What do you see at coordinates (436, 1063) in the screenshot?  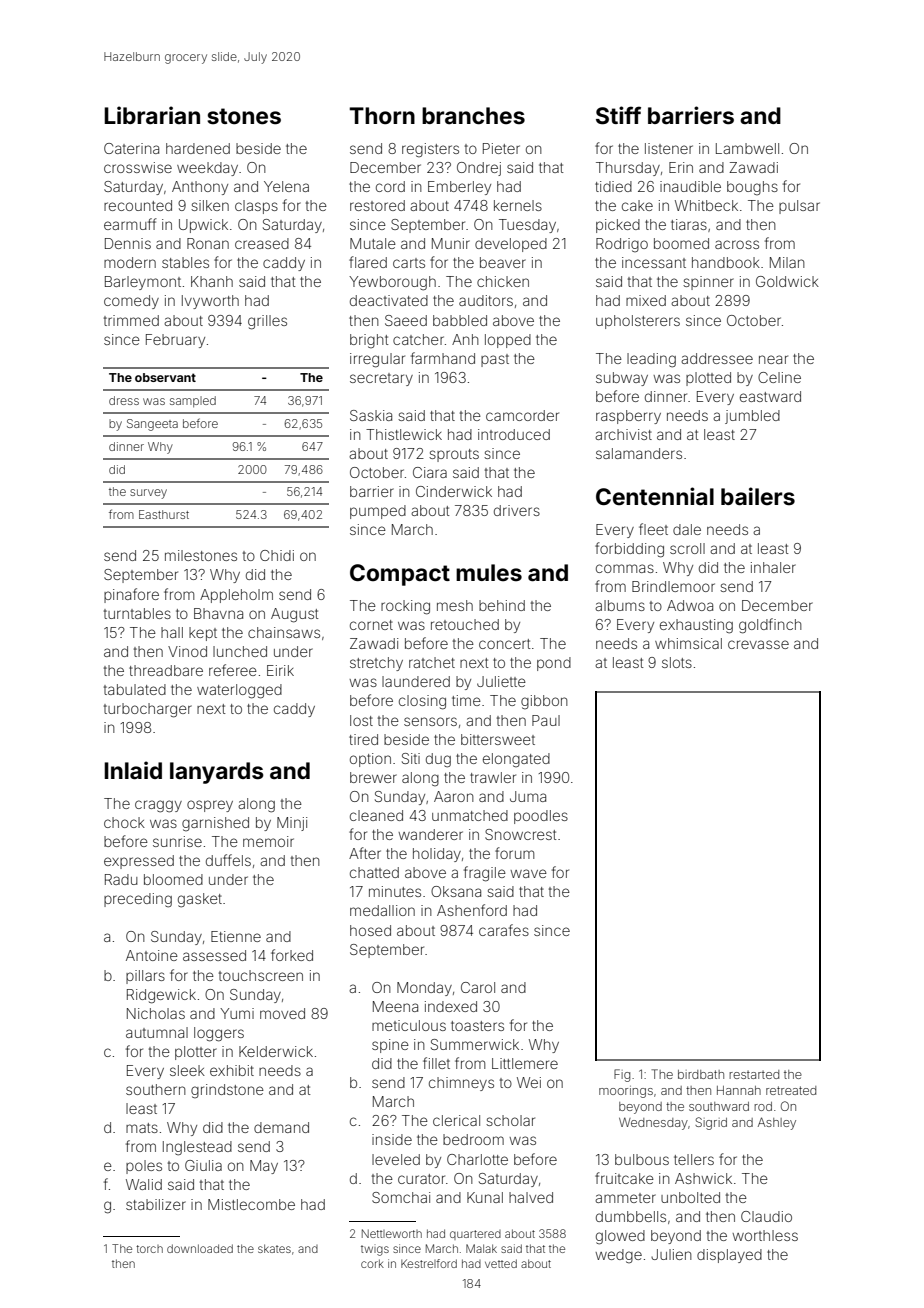 I see `fillet` at bounding box center [436, 1063].
